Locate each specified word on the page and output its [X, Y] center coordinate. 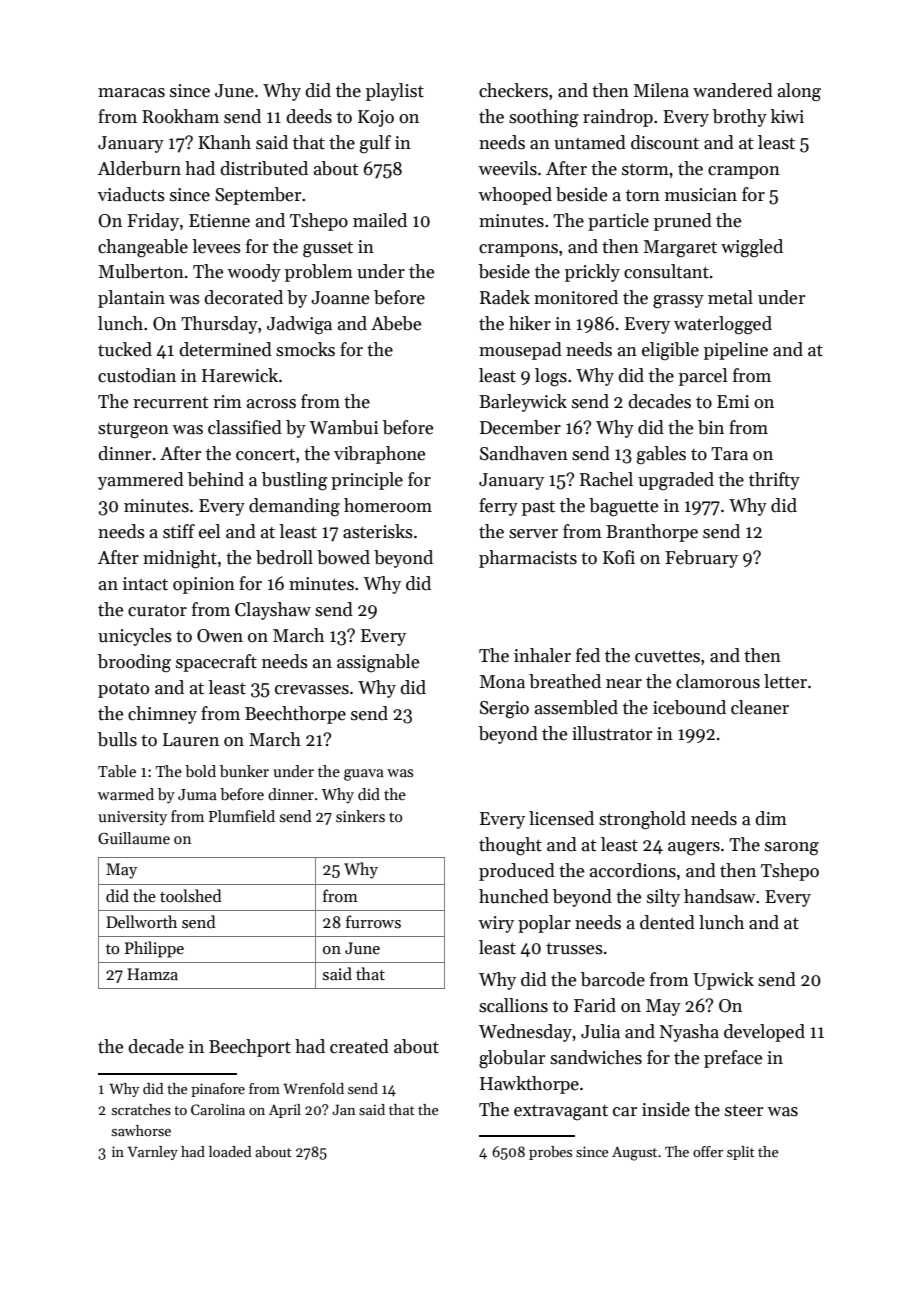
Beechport [250, 1048]
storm [645, 170]
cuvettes [667, 656]
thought [510, 846]
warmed [126, 794]
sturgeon [133, 431]
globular [512, 1059]
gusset [328, 250]
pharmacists [528, 559]
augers [694, 849]
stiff [179, 531]
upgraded [676, 481]
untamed [590, 142]
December [520, 427]
